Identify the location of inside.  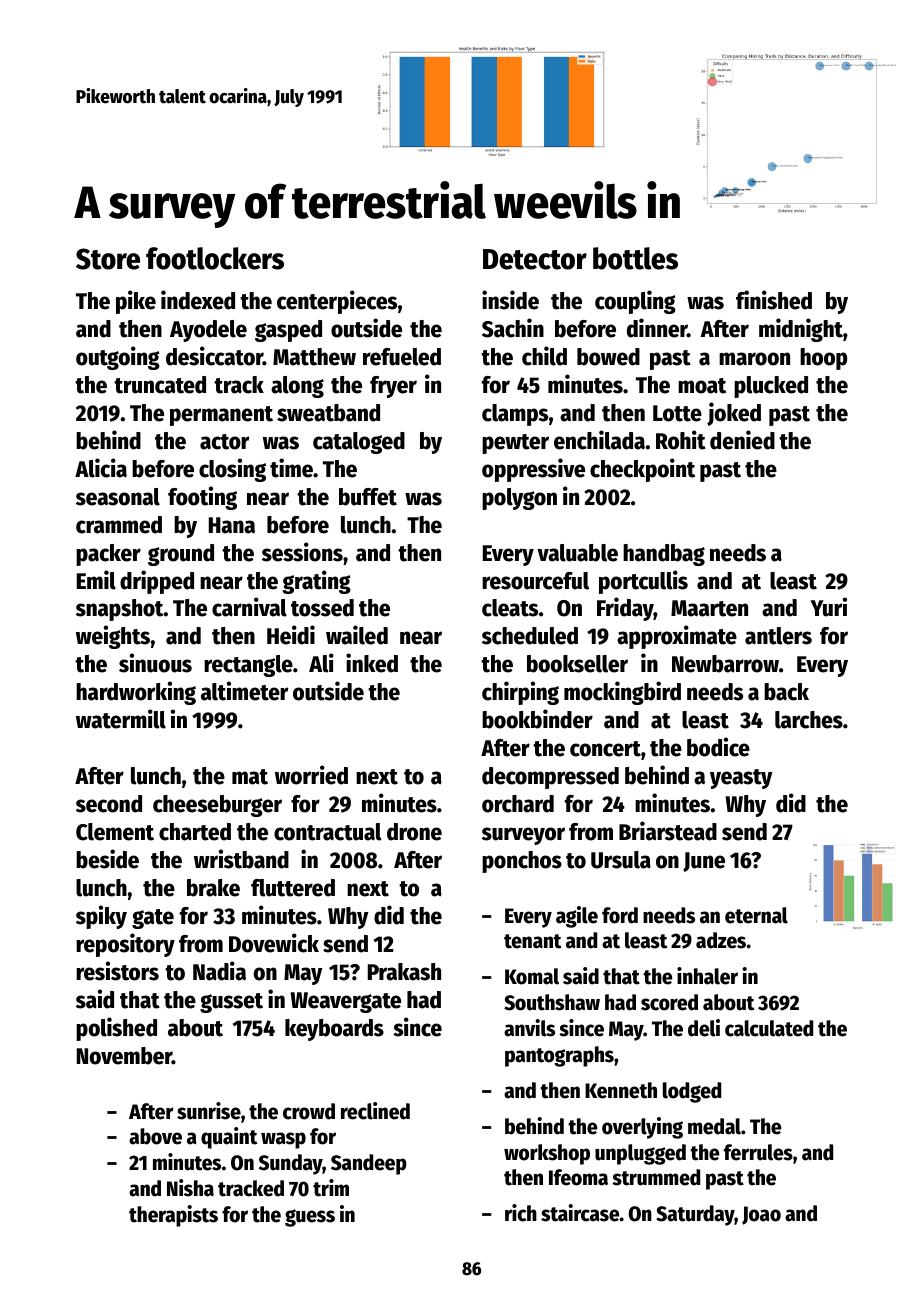
(510, 300).
